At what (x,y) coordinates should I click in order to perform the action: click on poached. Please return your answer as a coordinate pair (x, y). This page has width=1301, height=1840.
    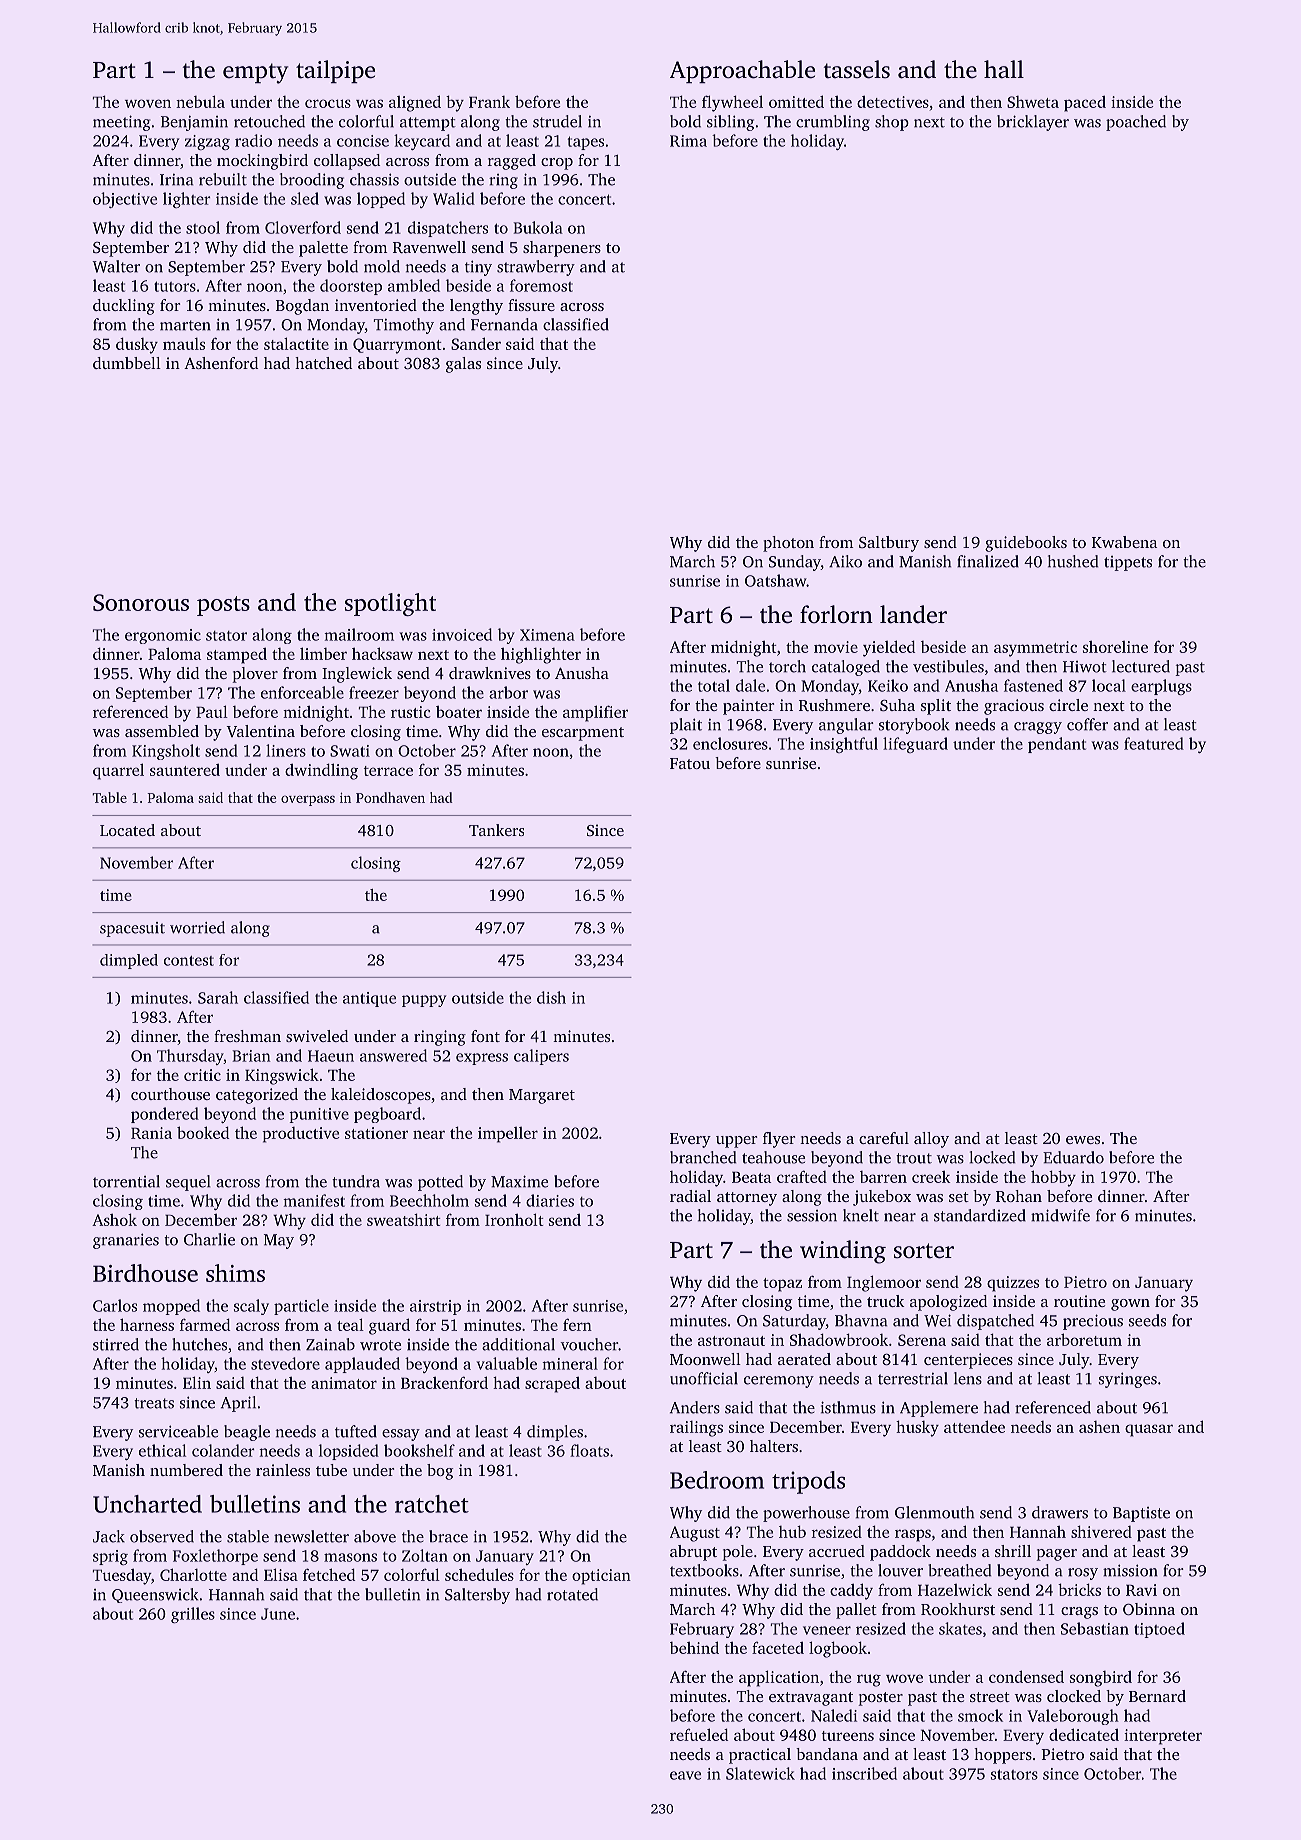
    Looking at the image, I should click on (1136, 123).
